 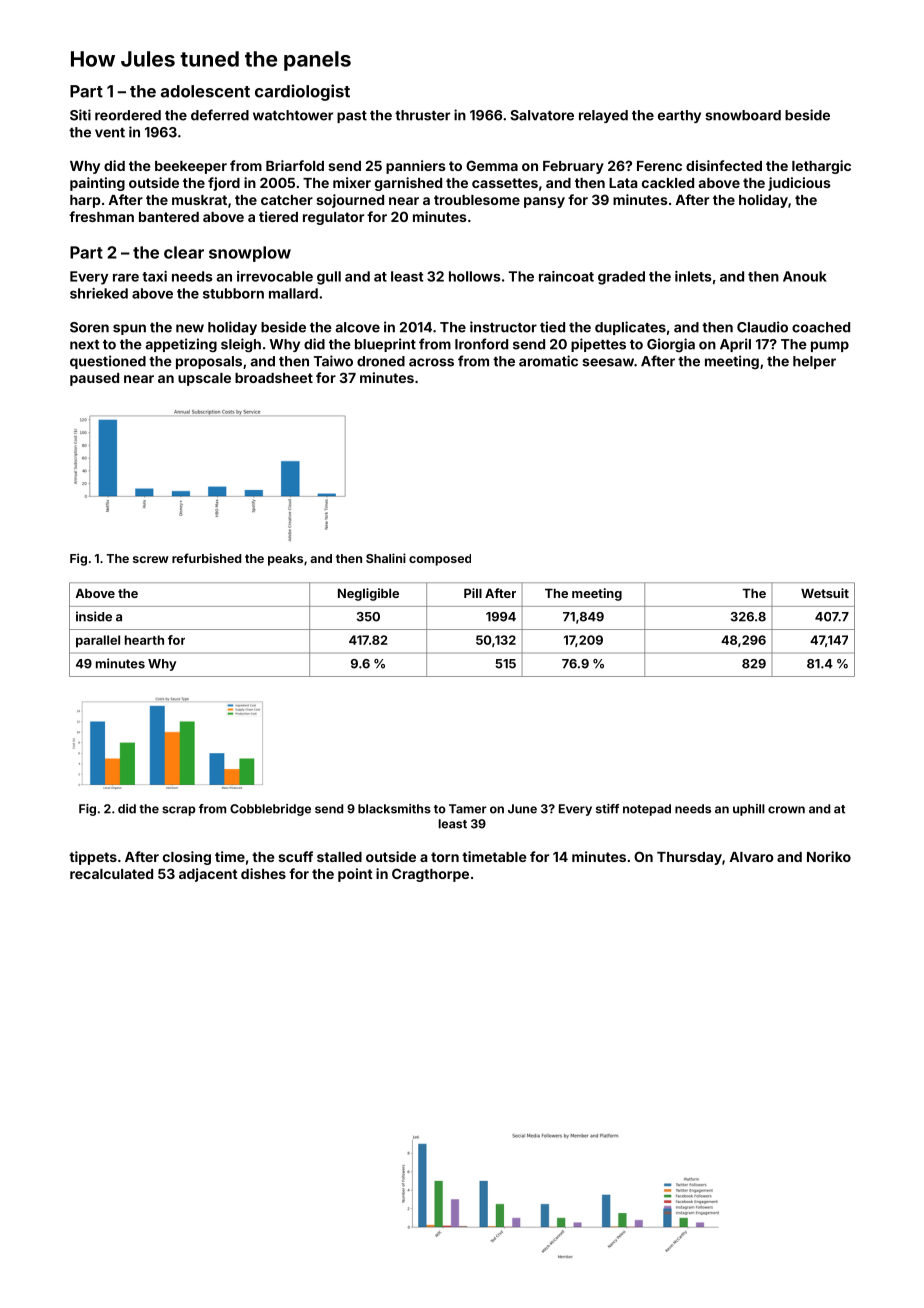 What do you see at coordinates (208, 875) in the document?
I see `adjacent` at bounding box center [208, 875].
